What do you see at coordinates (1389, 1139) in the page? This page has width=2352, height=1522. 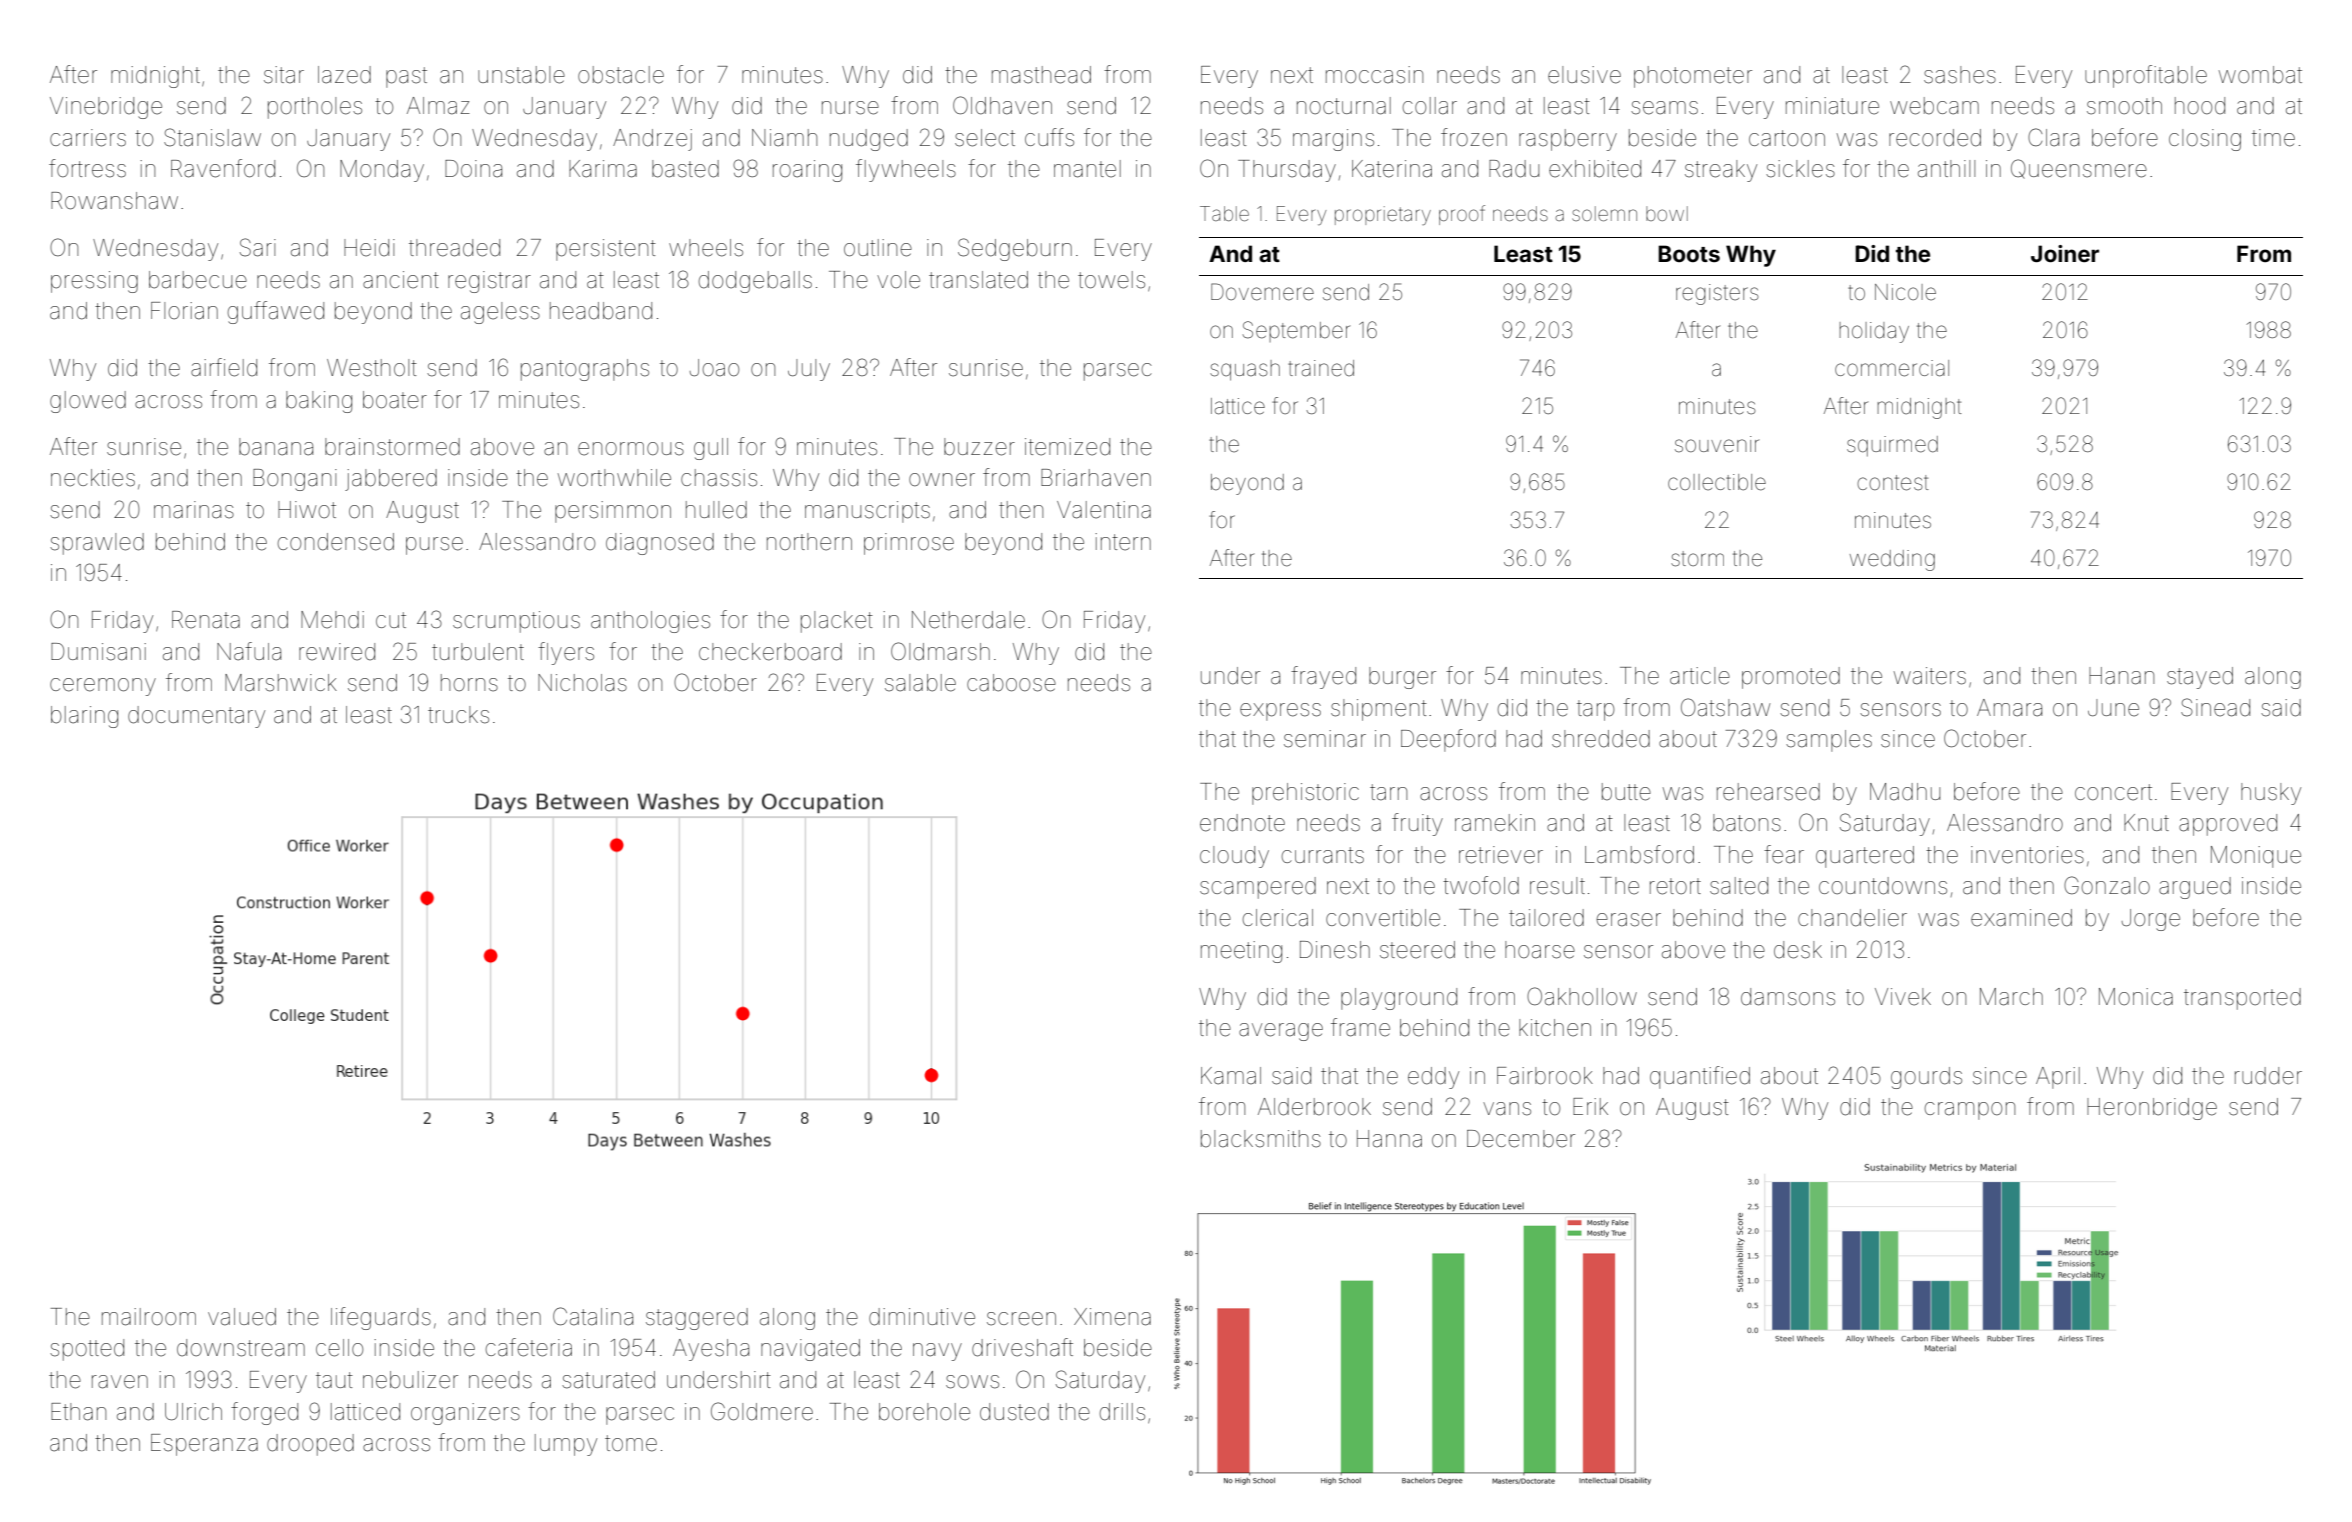 I see `Hanna` at bounding box center [1389, 1139].
